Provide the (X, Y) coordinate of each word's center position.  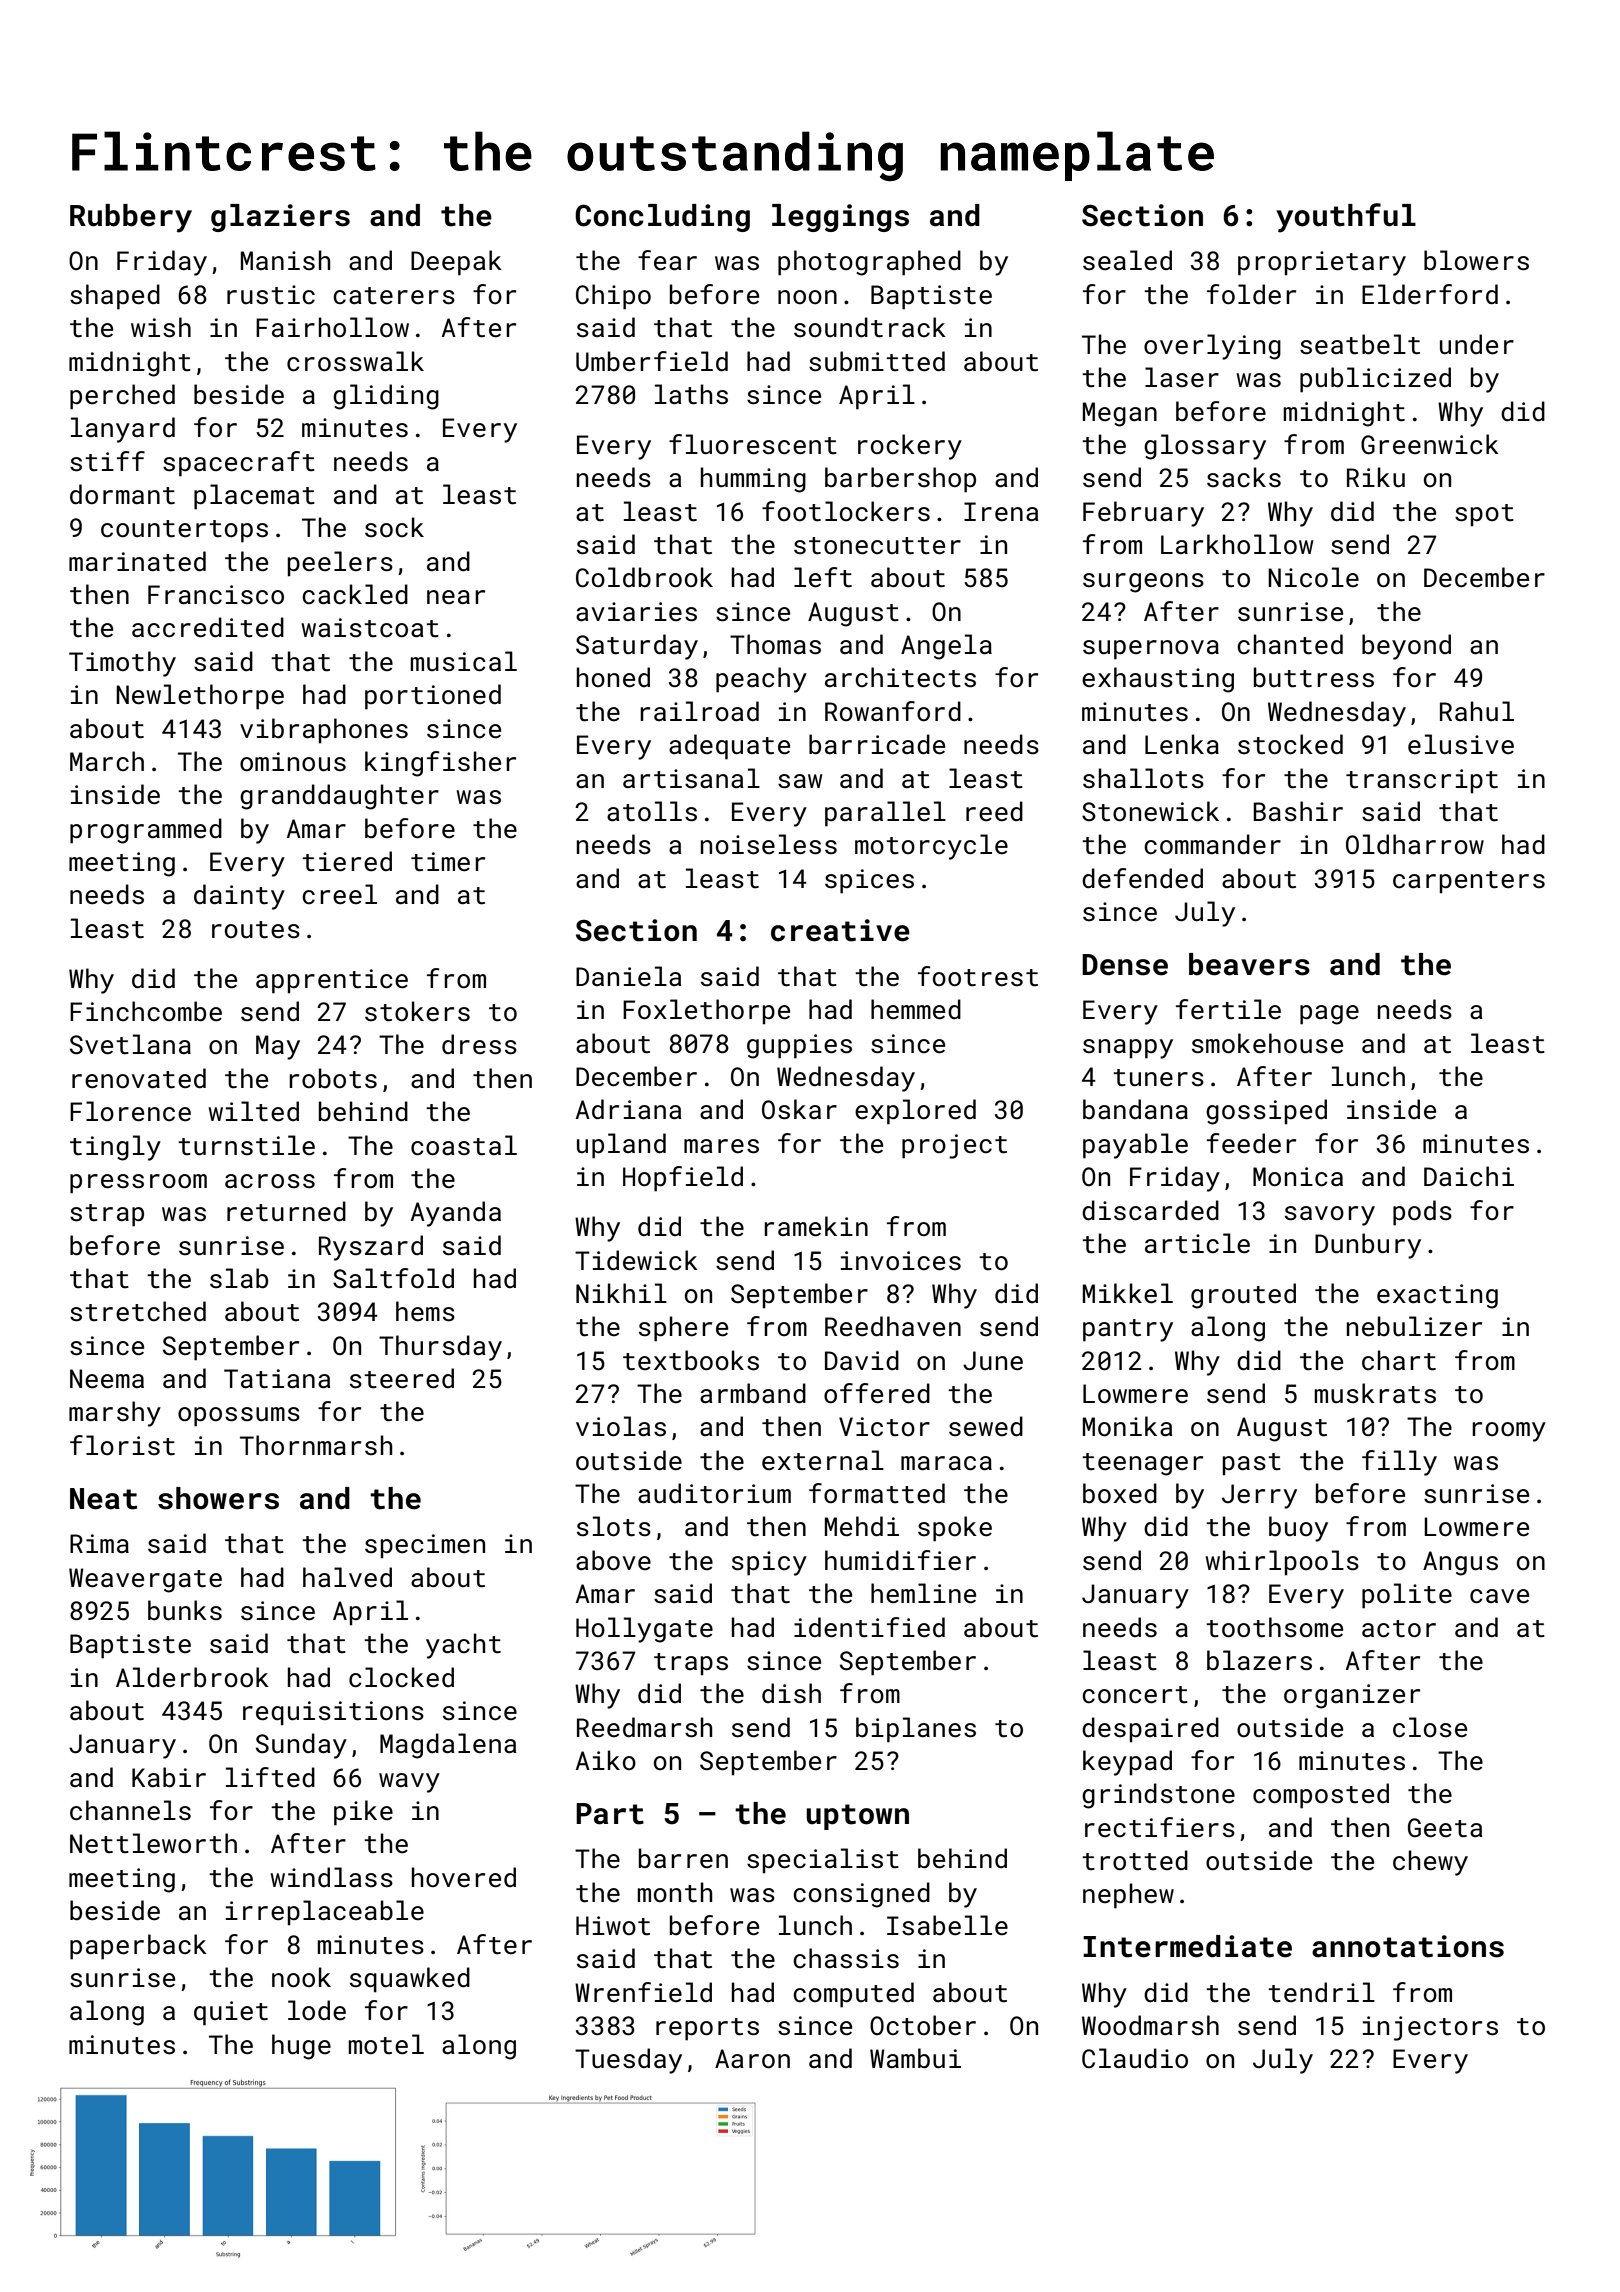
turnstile (246, 1145)
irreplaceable (325, 1913)
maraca (946, 1463)
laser (1182, 377)
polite (1407, 1596)
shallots (1143, 778)
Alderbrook (192, 1677)
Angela (946, 647)
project (954, 1146)
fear (667, 260)
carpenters (1469, 882)
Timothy (122, 664)
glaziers (280, 218)
